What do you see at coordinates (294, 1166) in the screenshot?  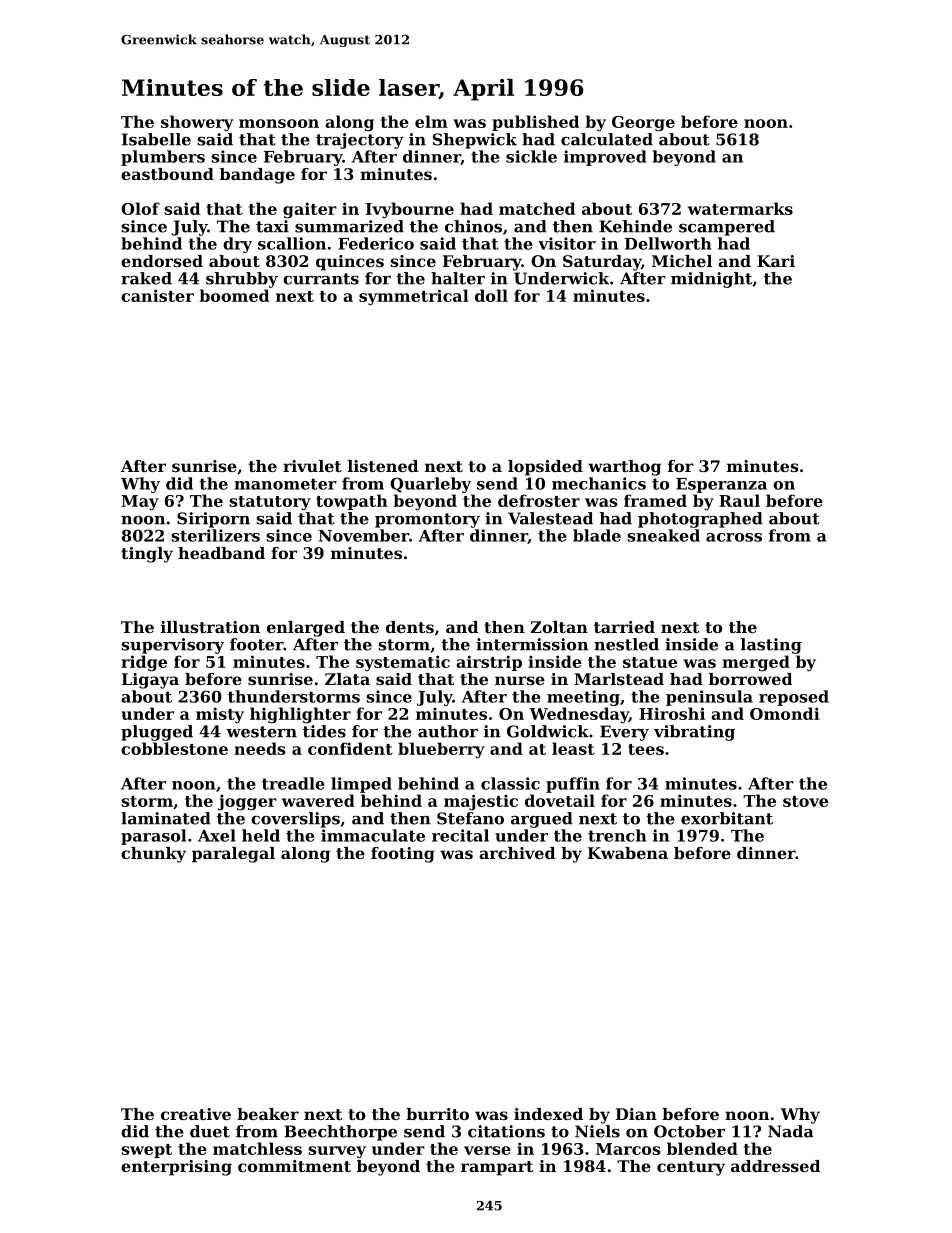 I see `commitment` at bounding box center [294, 1166].
